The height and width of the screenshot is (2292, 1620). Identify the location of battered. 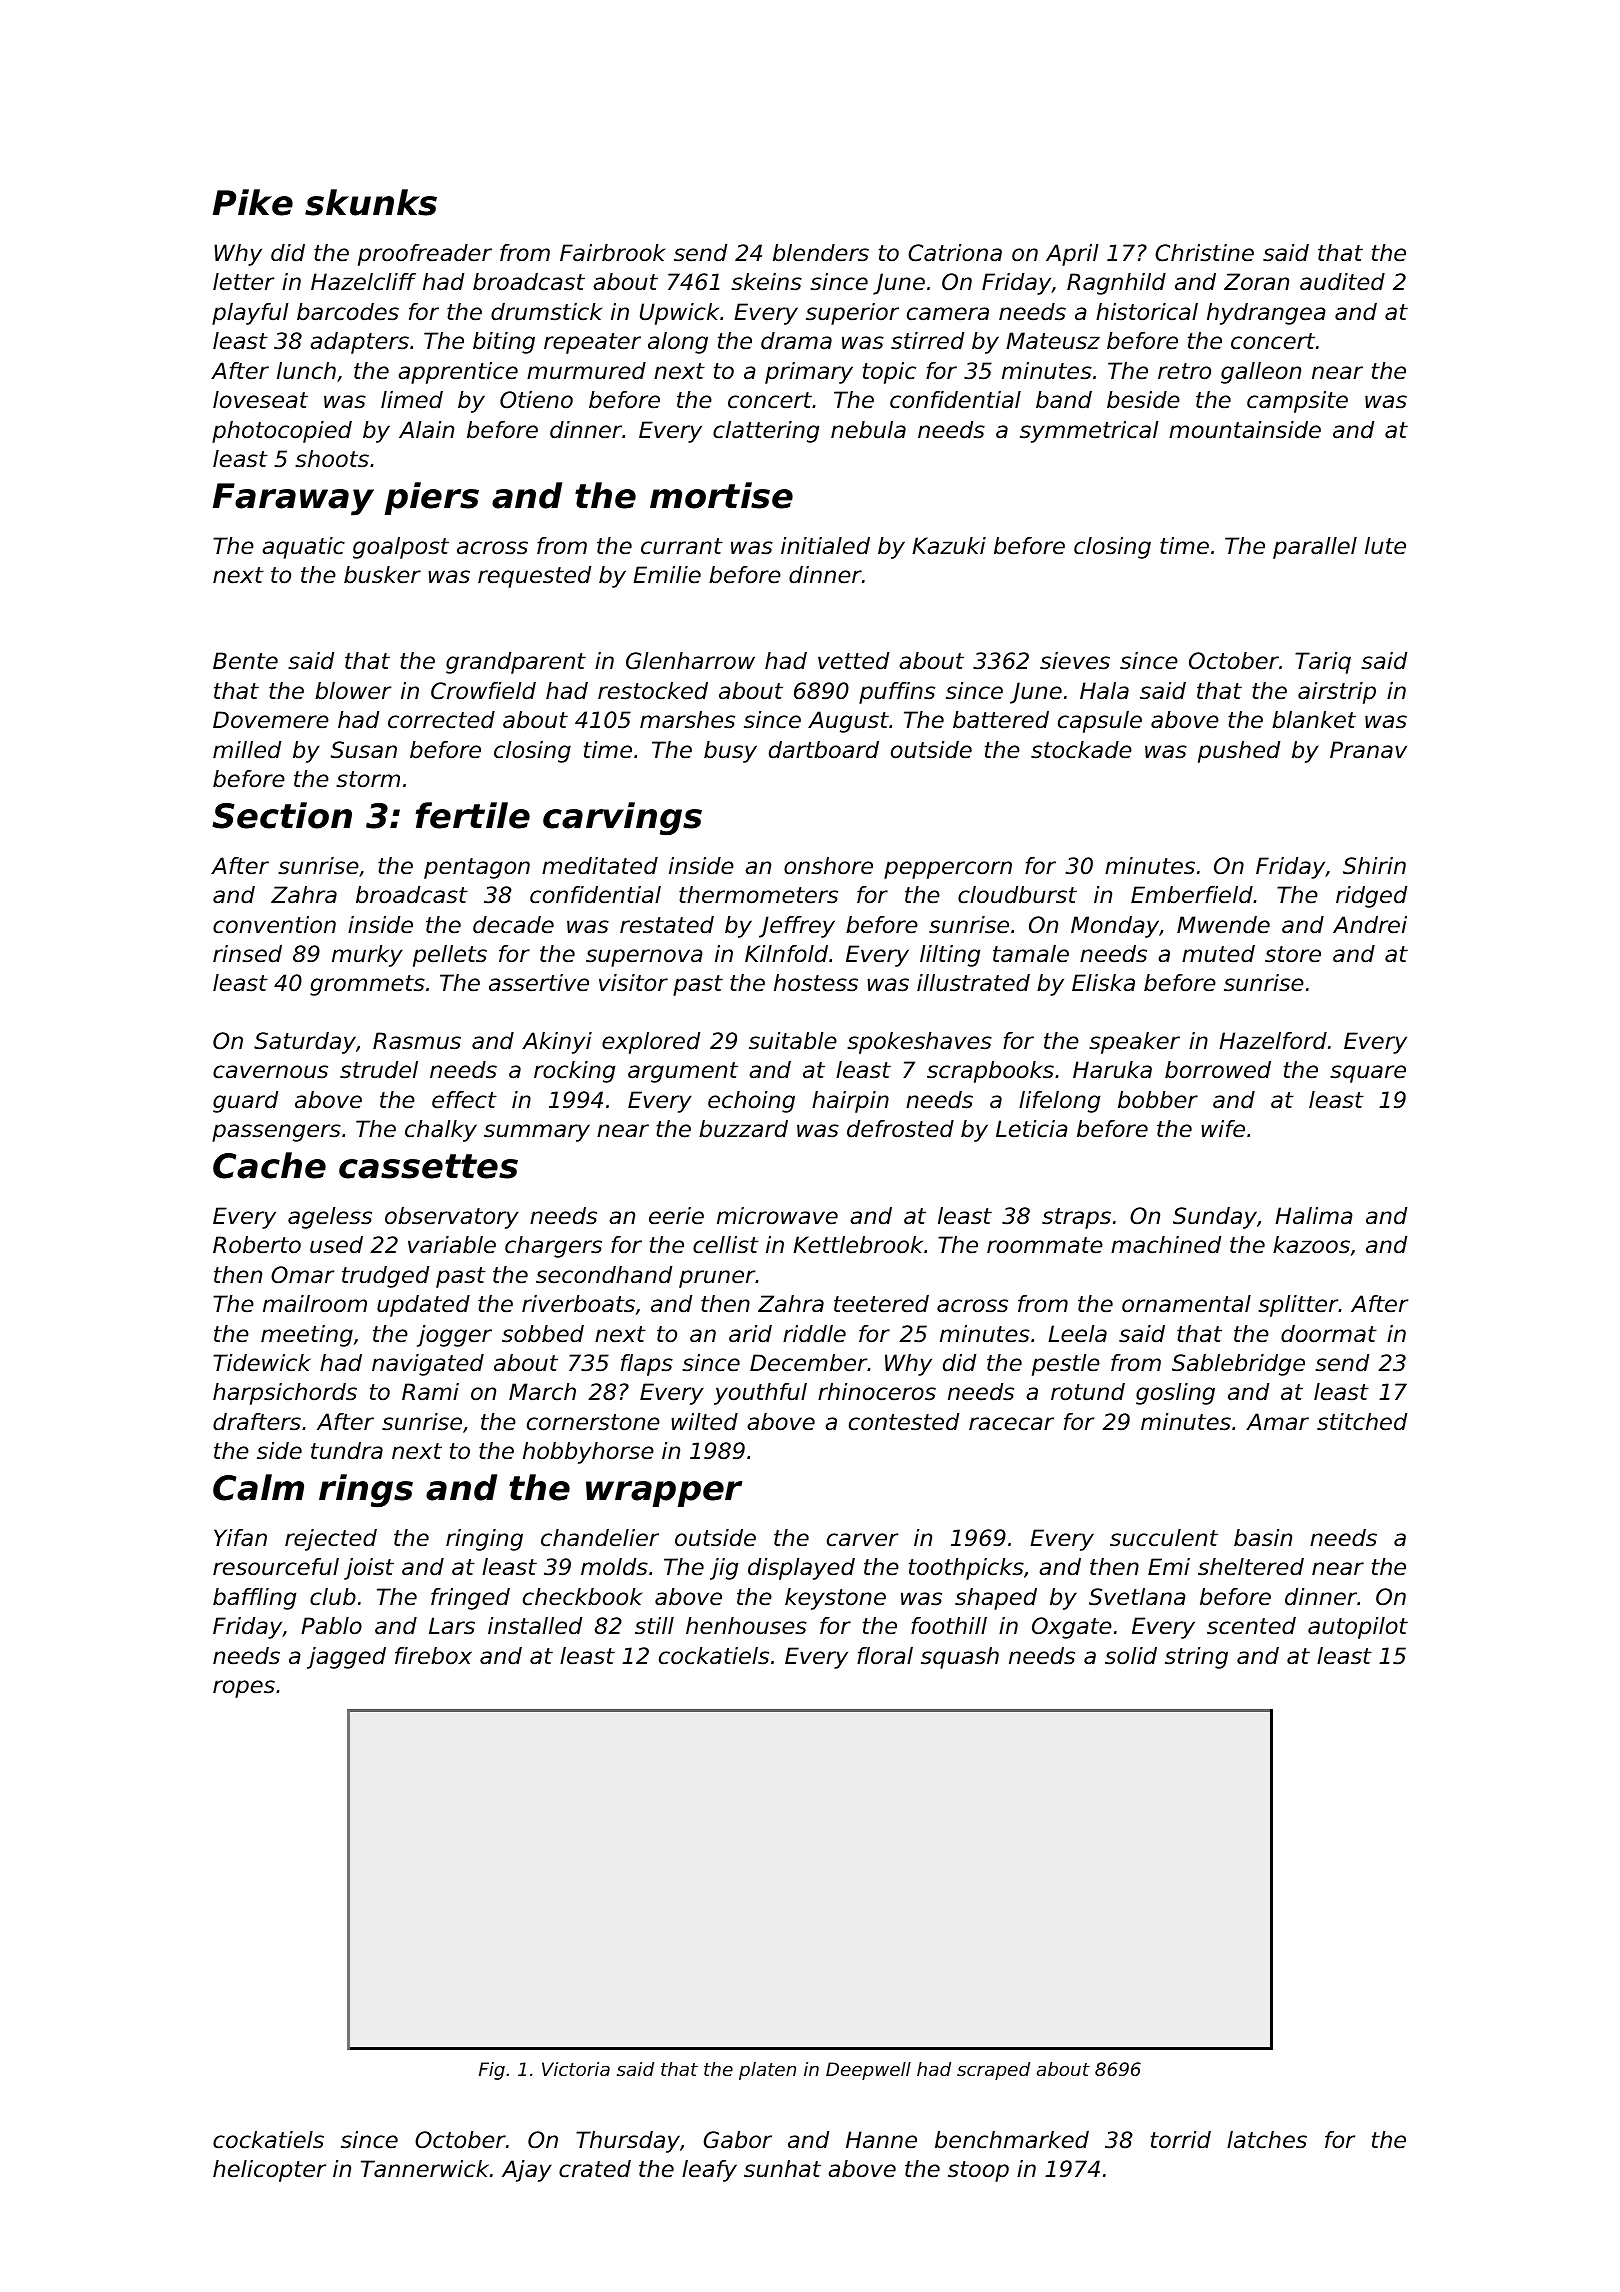
(1001, 720).
